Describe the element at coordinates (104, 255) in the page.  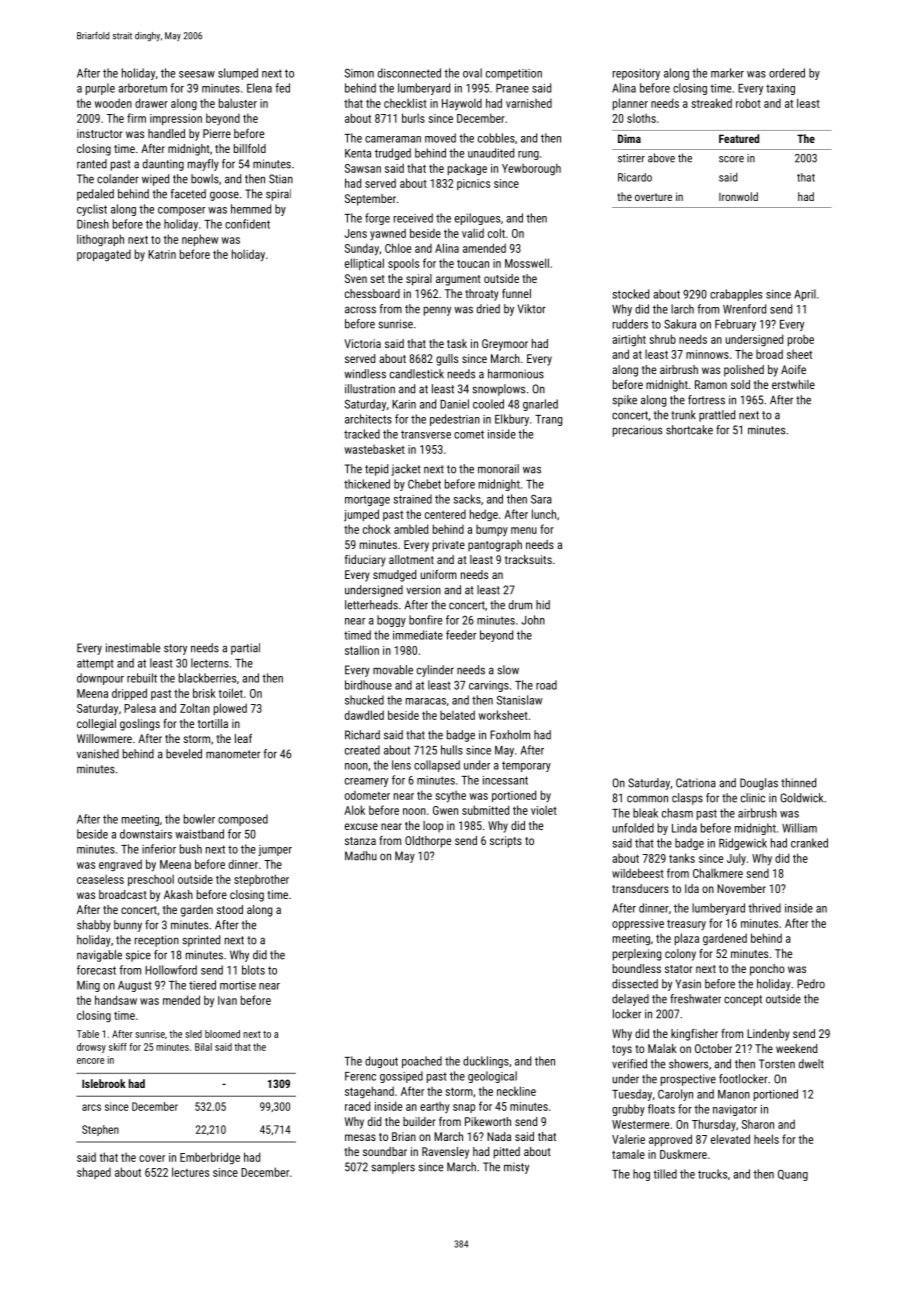
I see `propagated` at that location.
